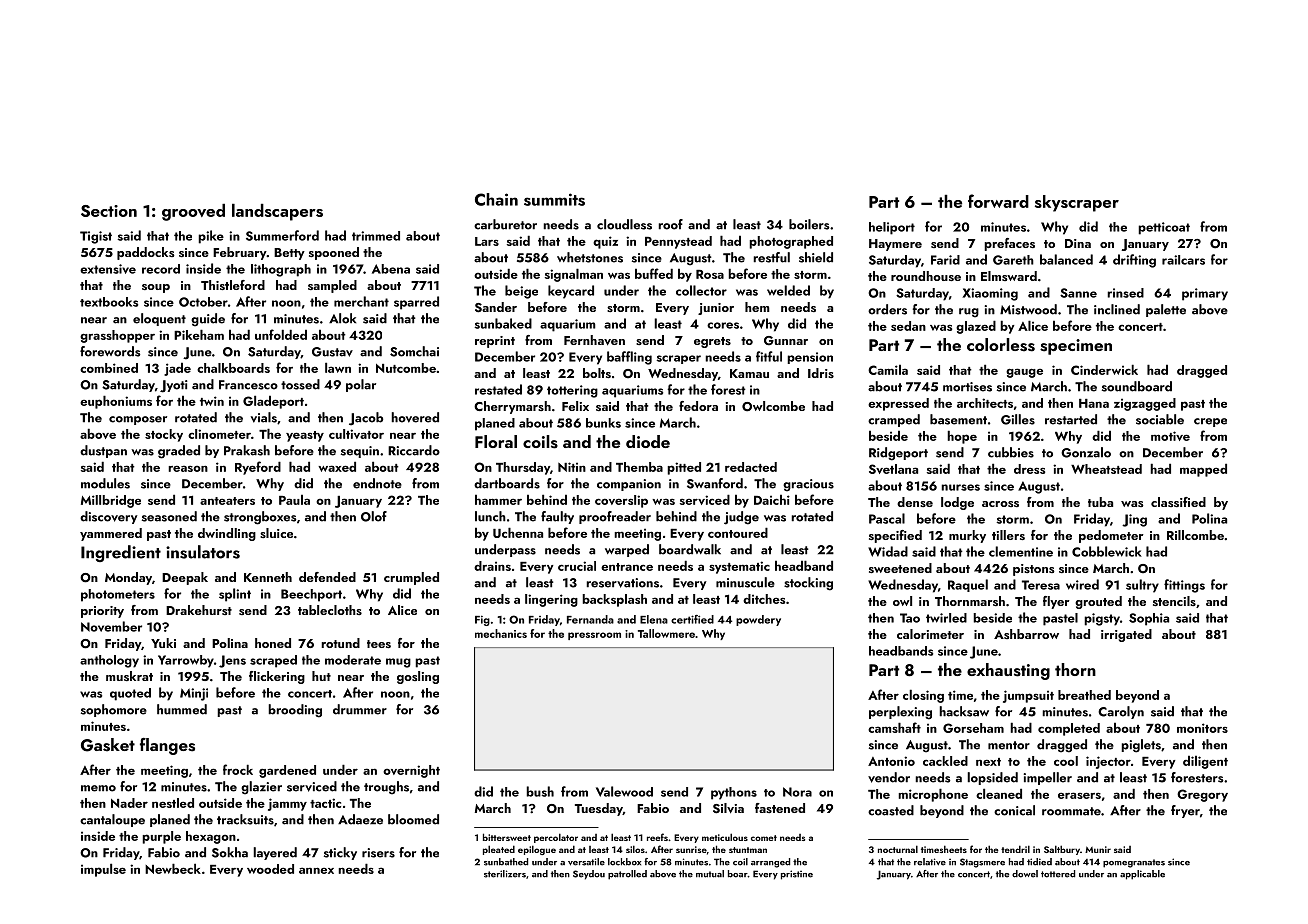 This screenshot has width=1308, height=924. Describe the element at coordinates (551, 600) in the screenshot. I see `lingering` at that location.
